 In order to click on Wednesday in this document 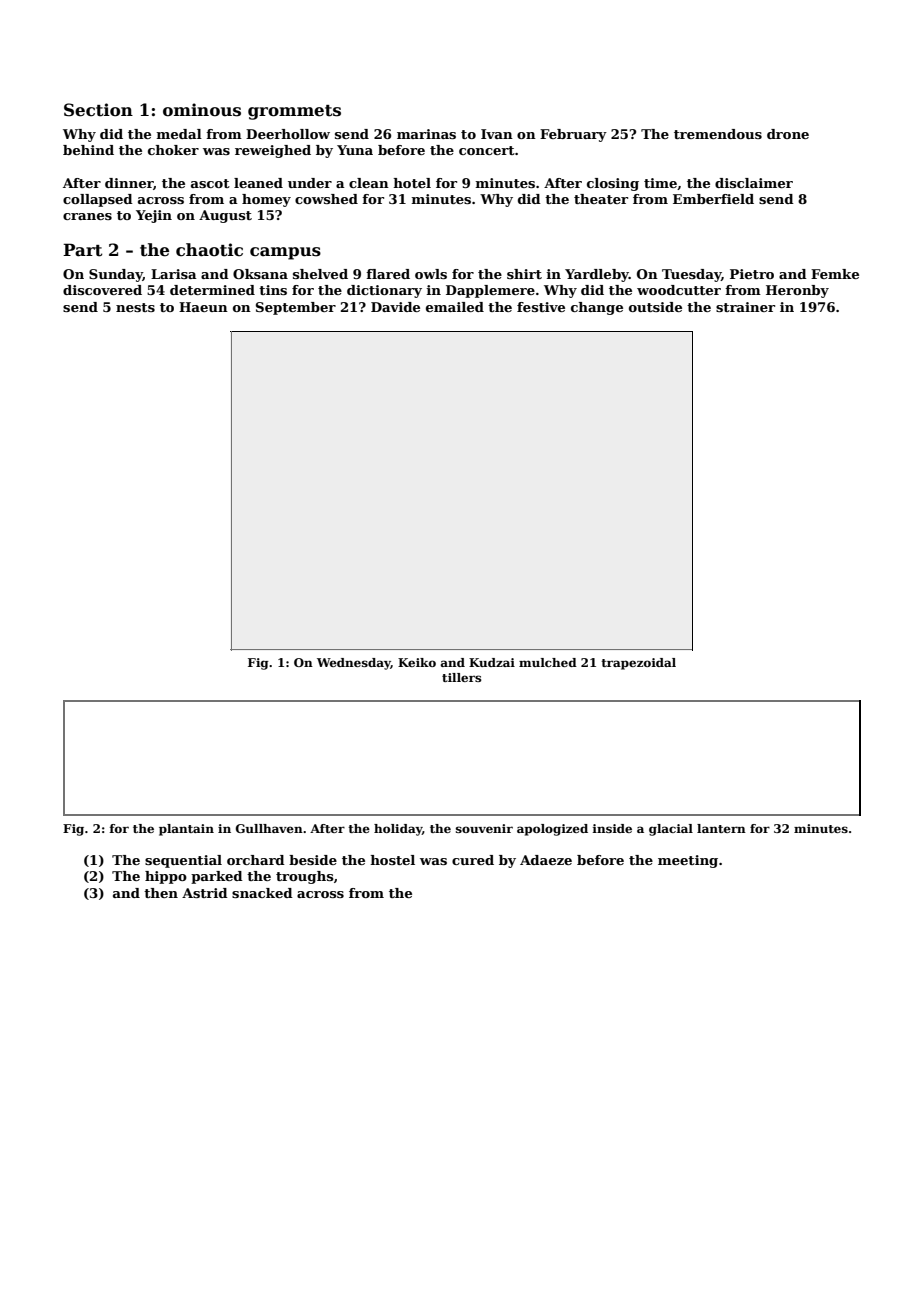, I will do `click(354, 664)`.
